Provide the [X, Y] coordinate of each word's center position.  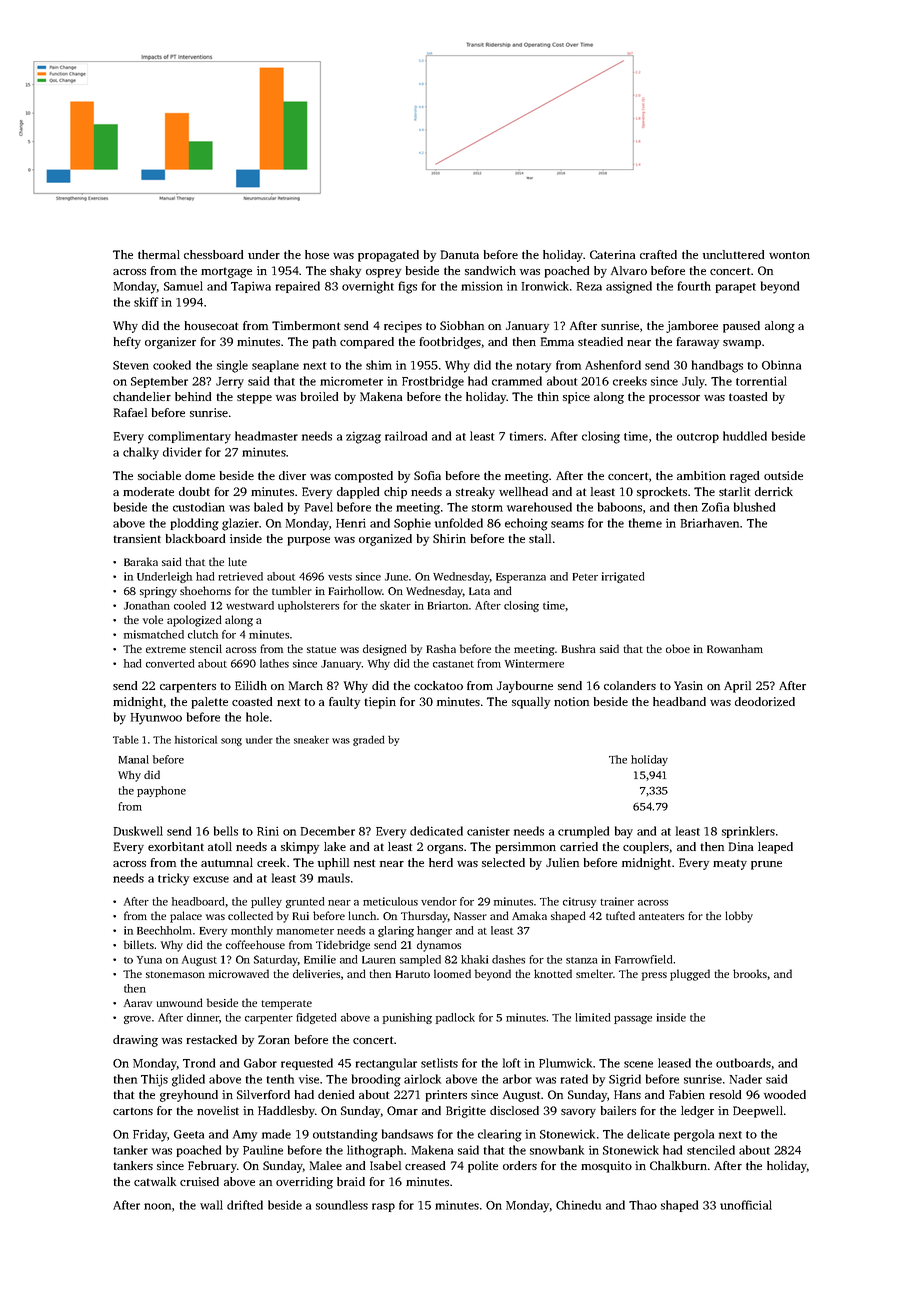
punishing [407, 1018]
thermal [159, 254]
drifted [245, 1205]
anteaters [661, 916]
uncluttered [733, 254]
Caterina [612, 254]
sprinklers [748, 832]
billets [139, 944]
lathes [274, 663]
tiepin [380, 703]
